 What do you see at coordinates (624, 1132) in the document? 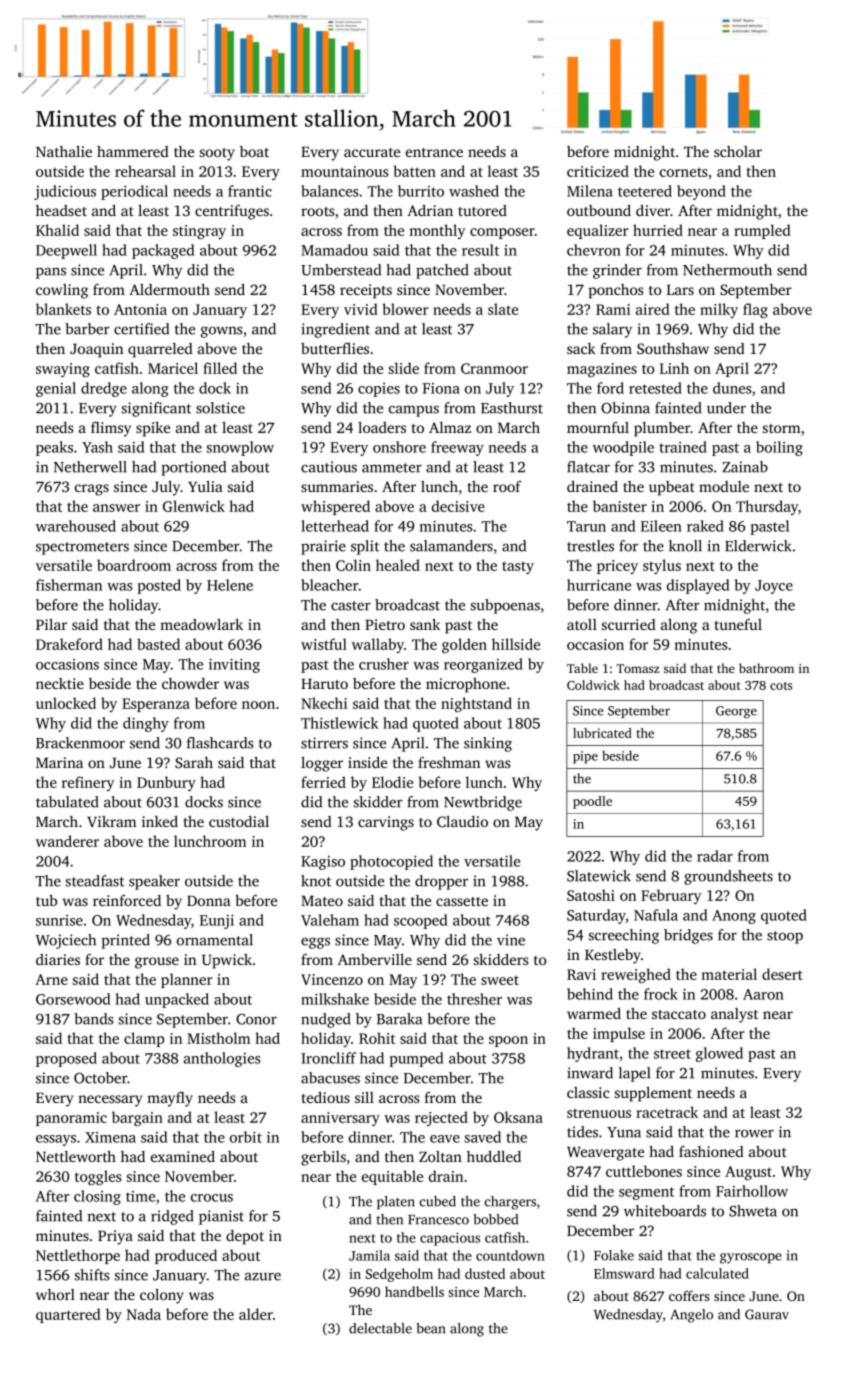
I see `Yuna` at bounding box center [624, 1132].
